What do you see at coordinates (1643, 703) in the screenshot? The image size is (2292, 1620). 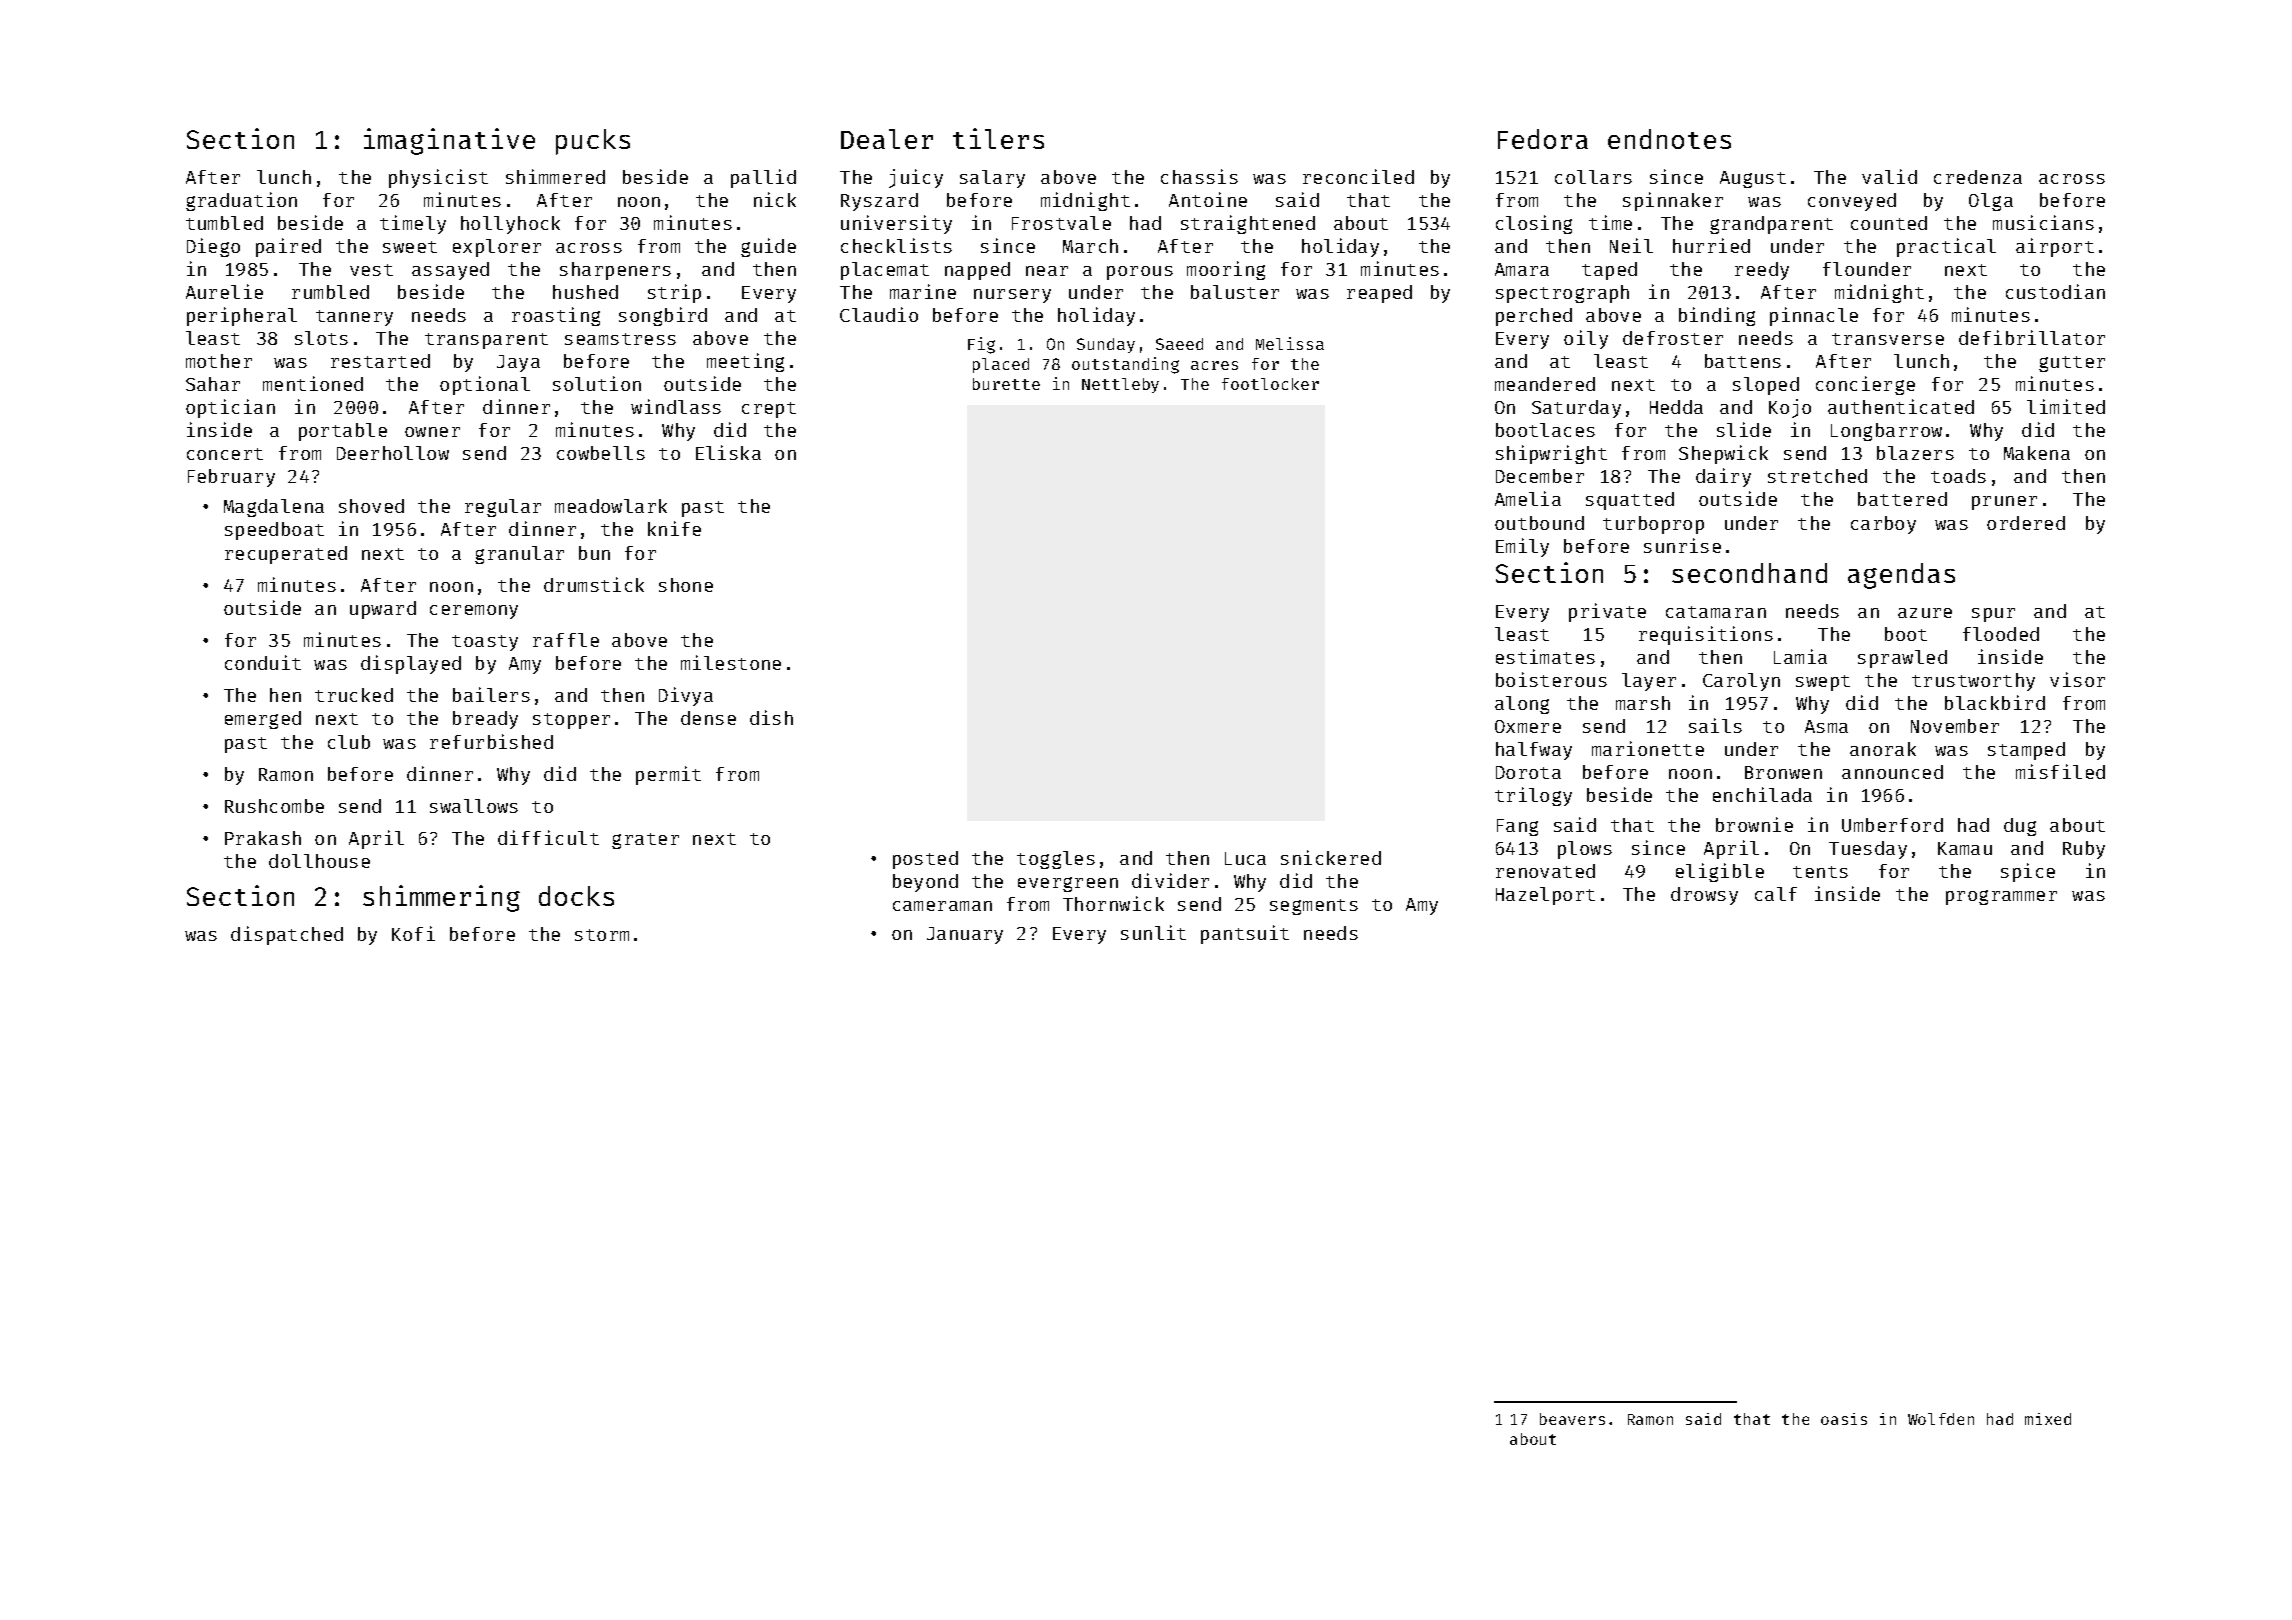 I see `marsh` at bounding box center [1643, 703].
